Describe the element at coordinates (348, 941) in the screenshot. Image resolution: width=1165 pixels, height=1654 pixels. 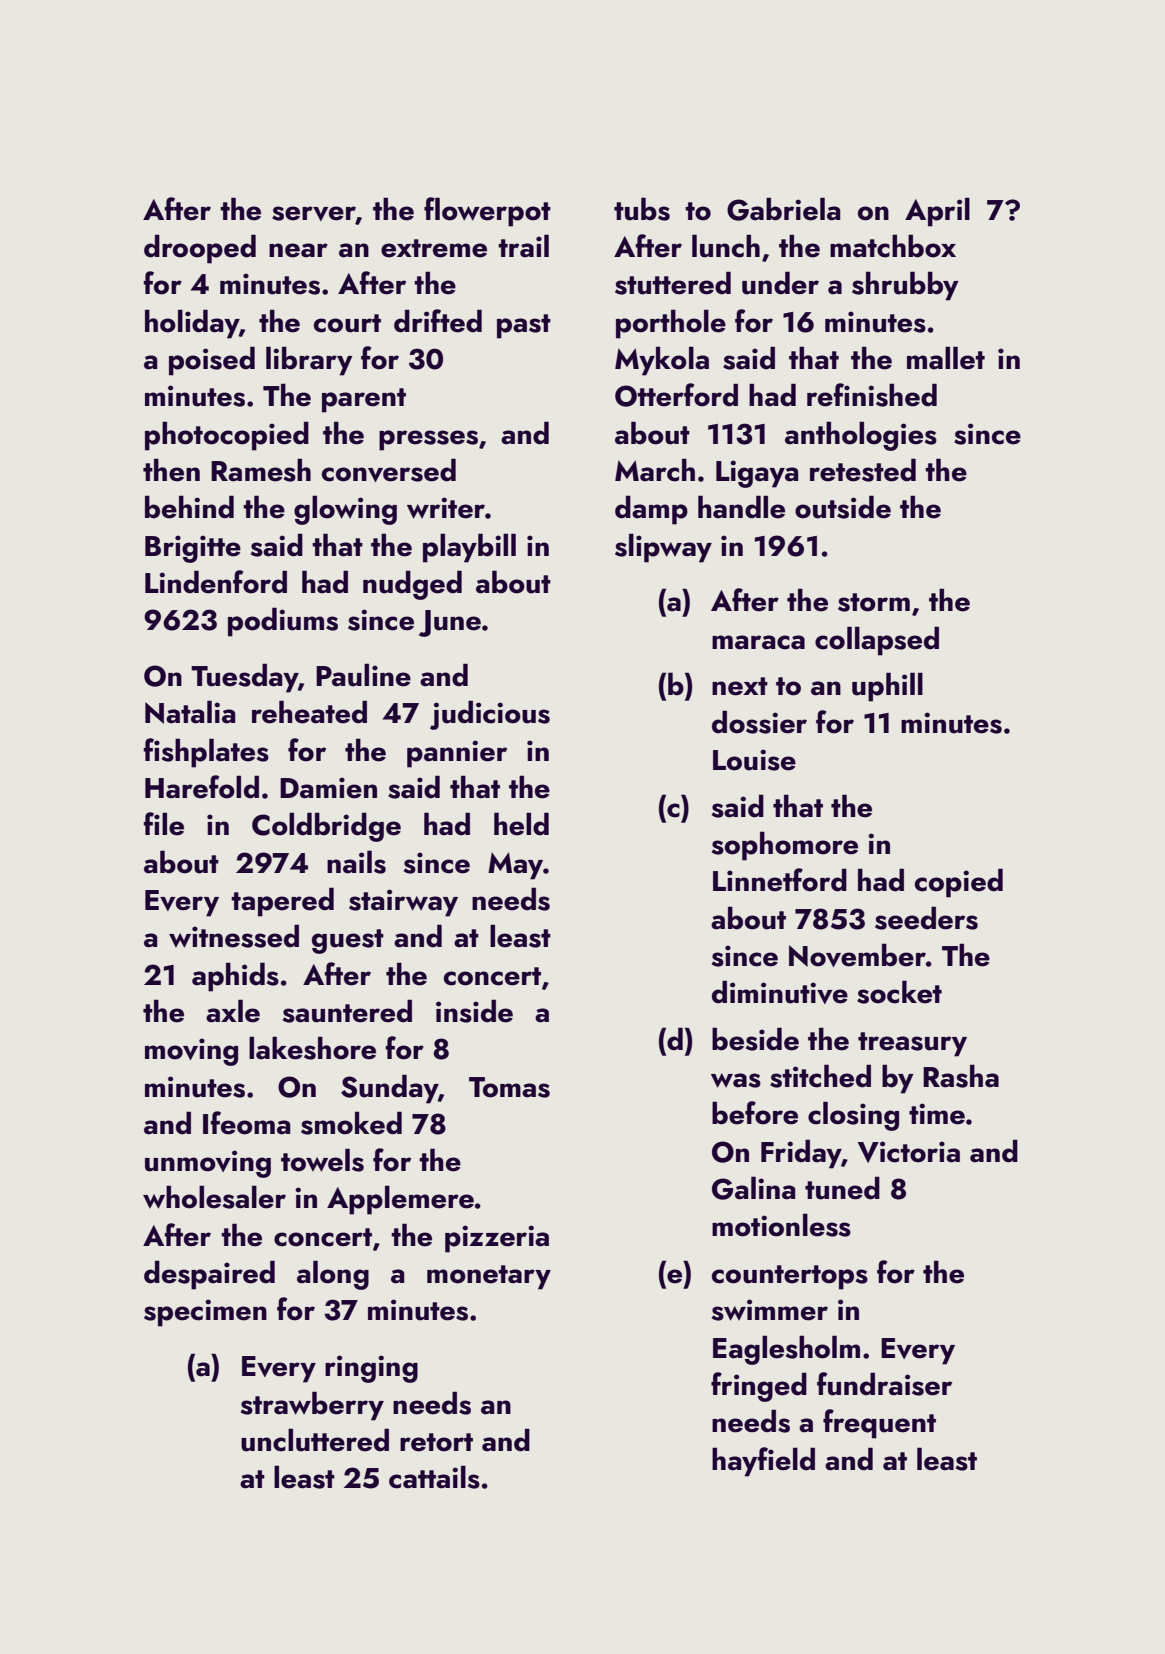
I see `guest` at that location.
